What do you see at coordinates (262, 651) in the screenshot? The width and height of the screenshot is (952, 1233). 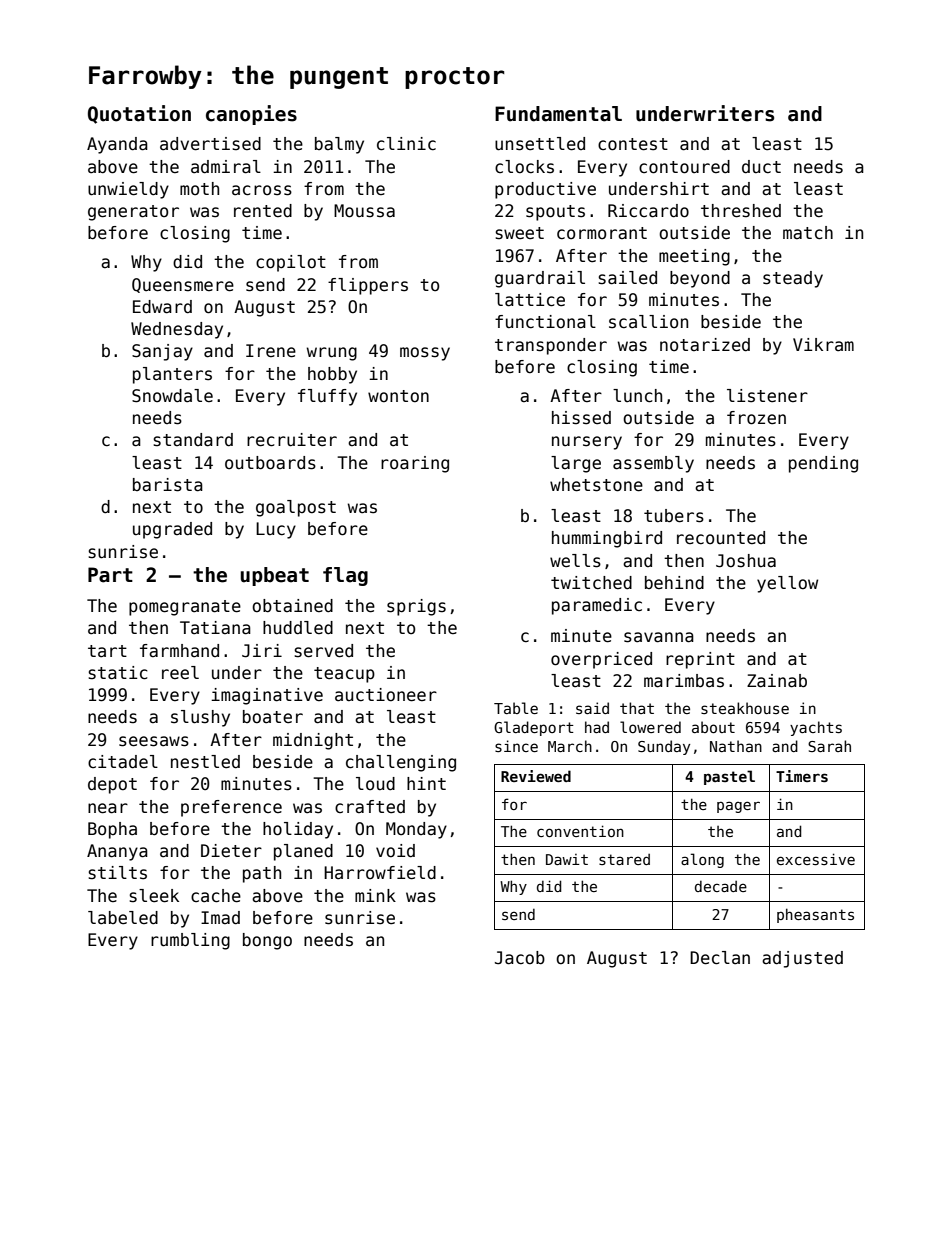 I see `Jiri` at bounding box center [262, 651].
